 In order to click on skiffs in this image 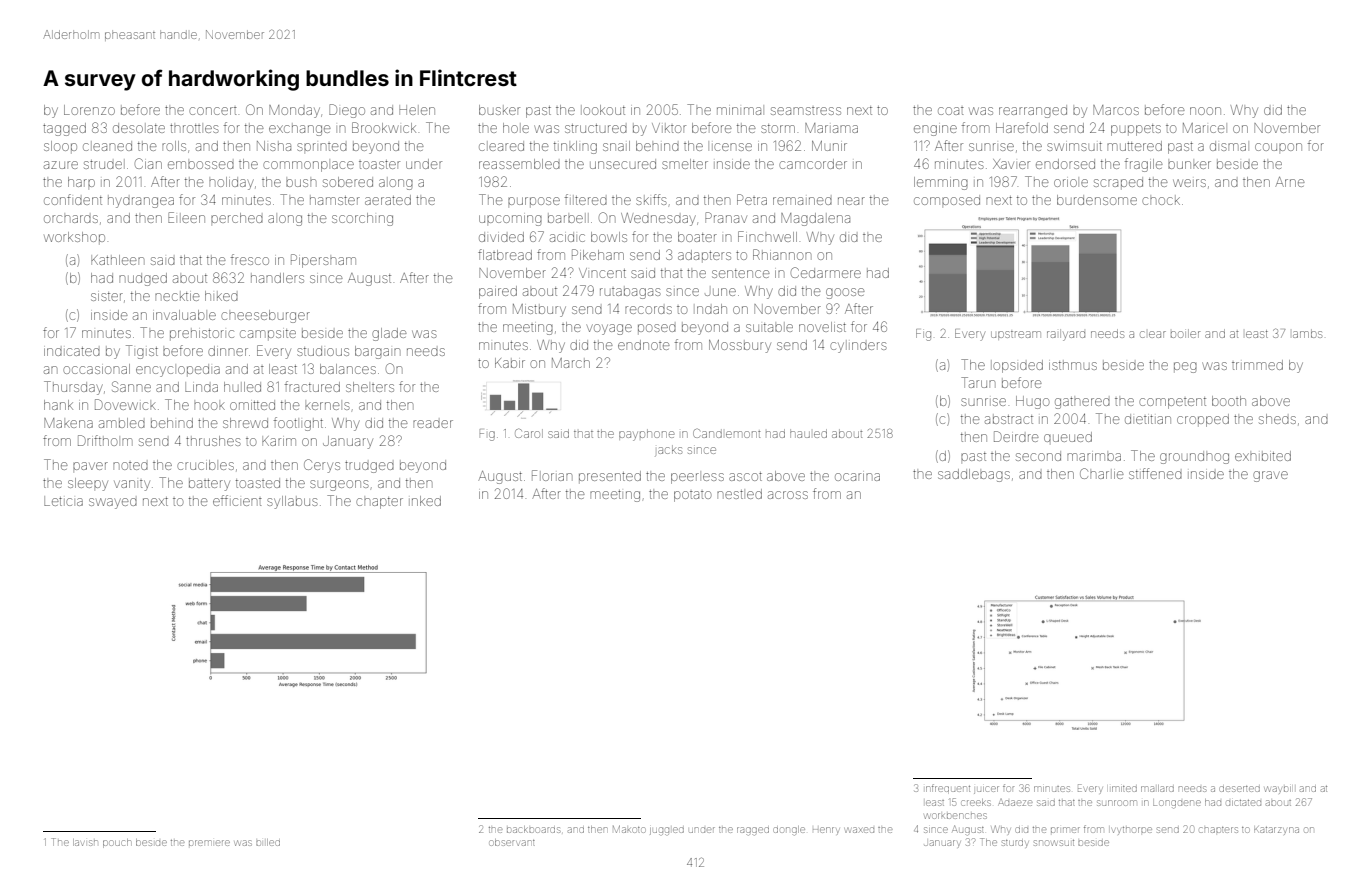, I will do `click(651, 199)`.
